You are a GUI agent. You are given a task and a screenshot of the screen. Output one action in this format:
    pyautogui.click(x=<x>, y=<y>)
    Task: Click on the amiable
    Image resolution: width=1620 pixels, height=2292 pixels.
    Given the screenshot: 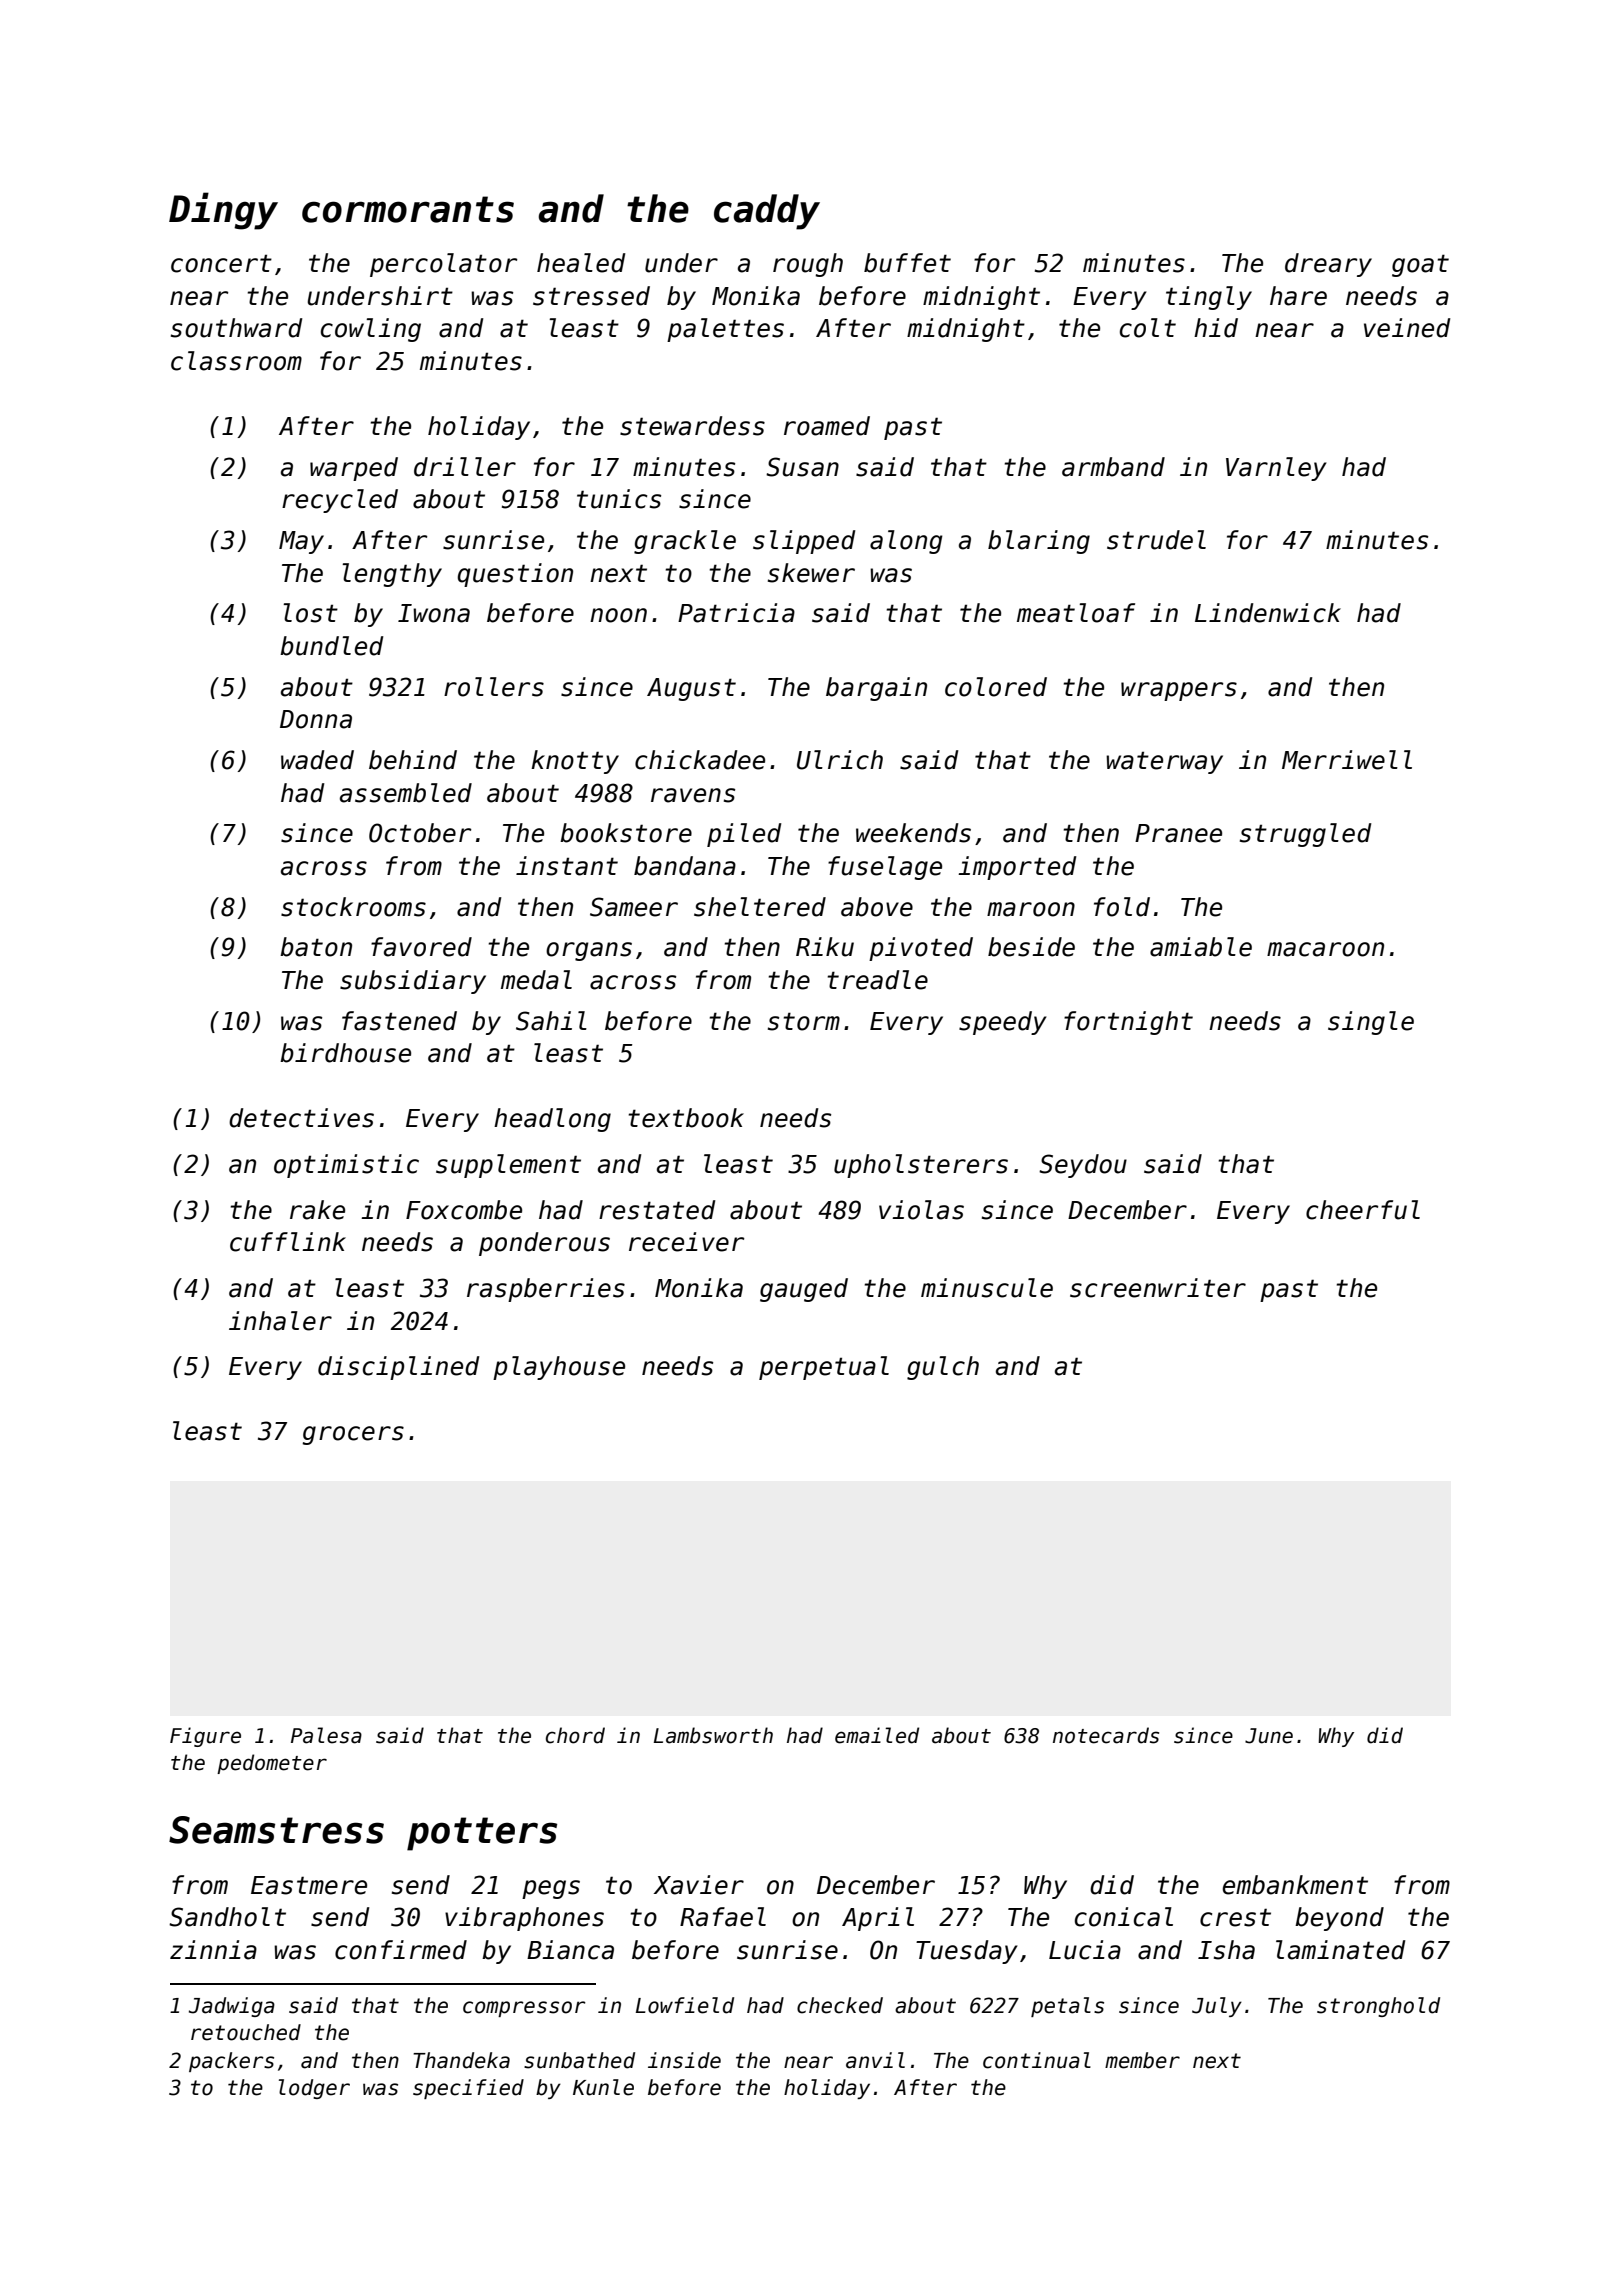 What is the action you would take?
    pyautogui.click(x=1201, y=947)
